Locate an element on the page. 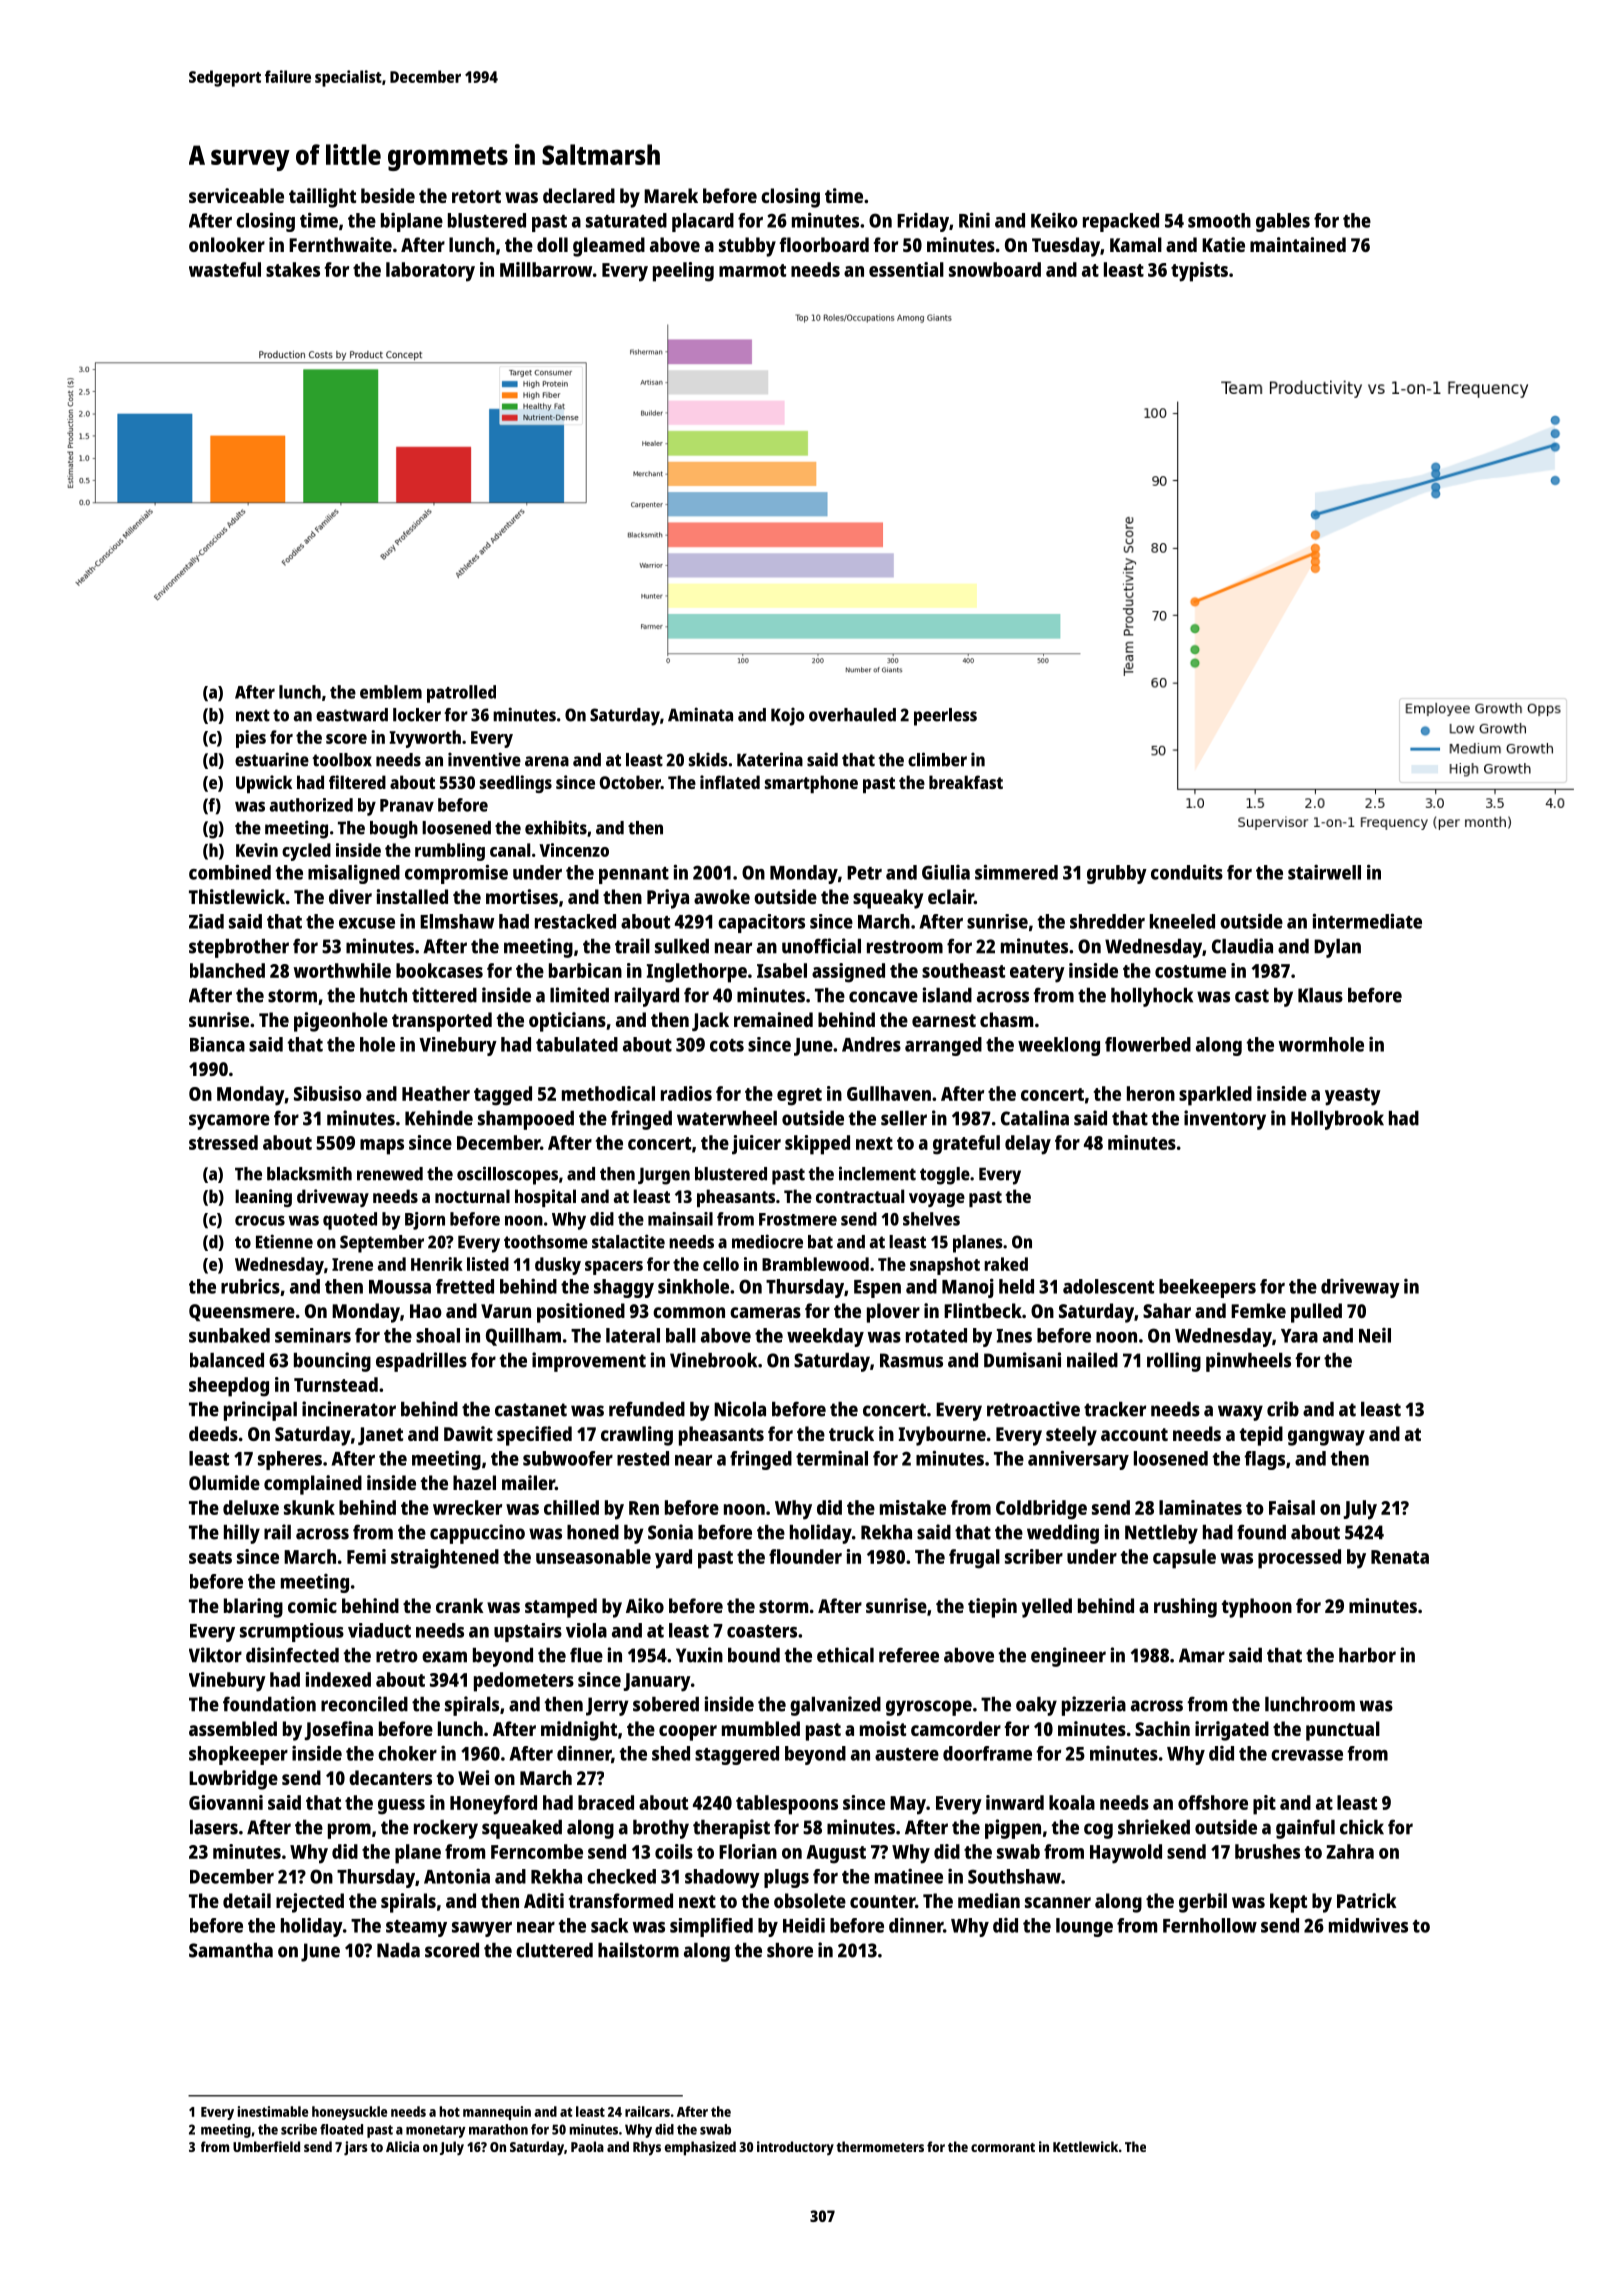 This image has height=2292, width=1620. emphasized is located at coordinates (700, 2148).
